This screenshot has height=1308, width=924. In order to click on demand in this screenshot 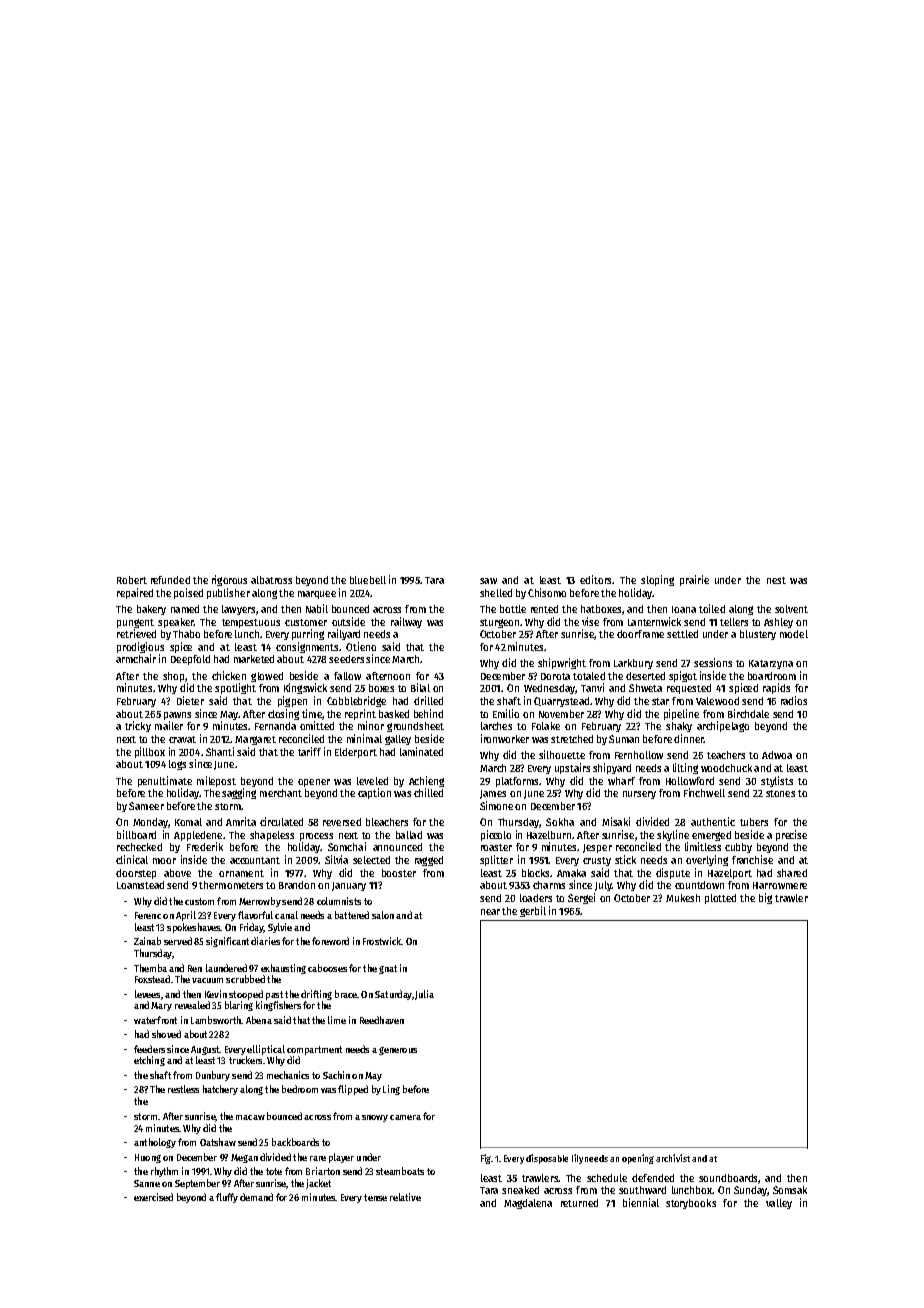, I will do `click(256, 1197)`.
